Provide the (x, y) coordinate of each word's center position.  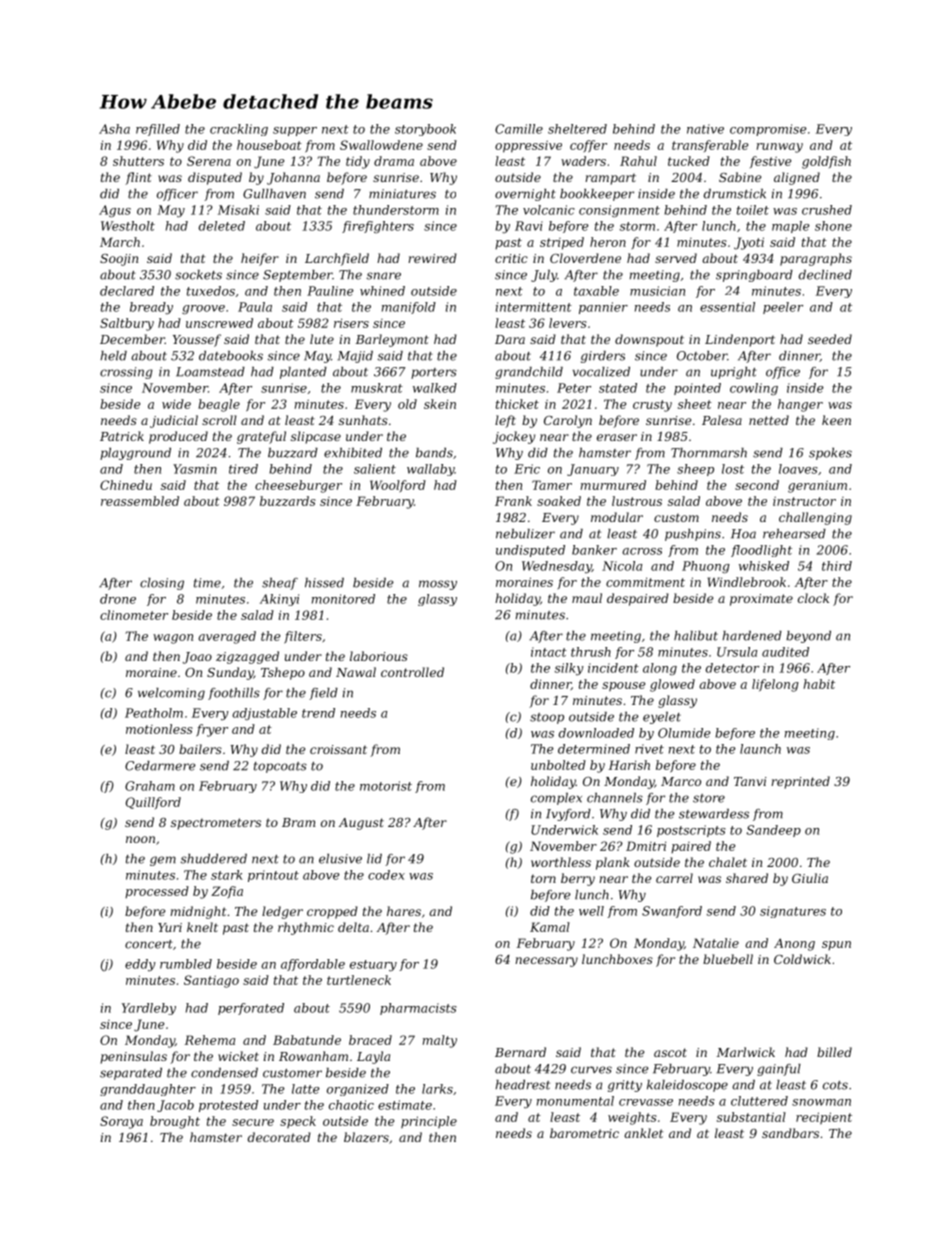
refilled (158, 130)
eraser (617, 437)
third (837, 566)
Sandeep (773, 831)
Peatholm (154, 713)
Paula (255, 307)
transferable (710, 146)
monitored (343, 599)
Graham (150, 786)
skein (440, 404)
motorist (386, 786)
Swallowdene (381, 145)
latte (306, 1089)
